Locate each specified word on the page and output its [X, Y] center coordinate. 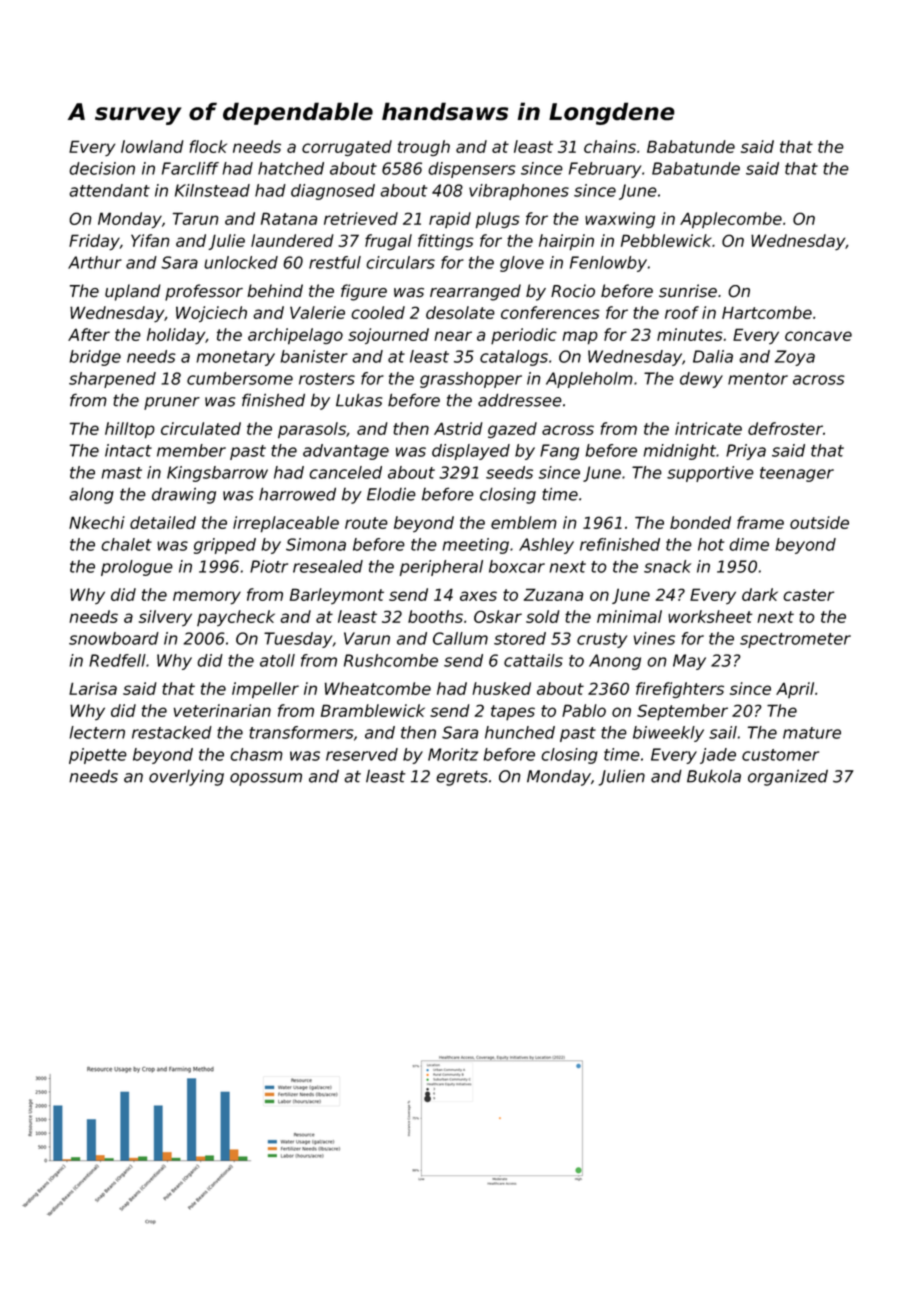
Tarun [195, 218]
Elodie [391, 494]
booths [435, 616]
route [366, 523]
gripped [225, 546]
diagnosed [333, 192]
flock [208, 146]
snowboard [114, 638]
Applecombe [731, 220]
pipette [98, 756]
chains [610, 146]
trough [424, 148]
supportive [710, 474]
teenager [797, 474]
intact [128, 450]
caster [808, 595]
